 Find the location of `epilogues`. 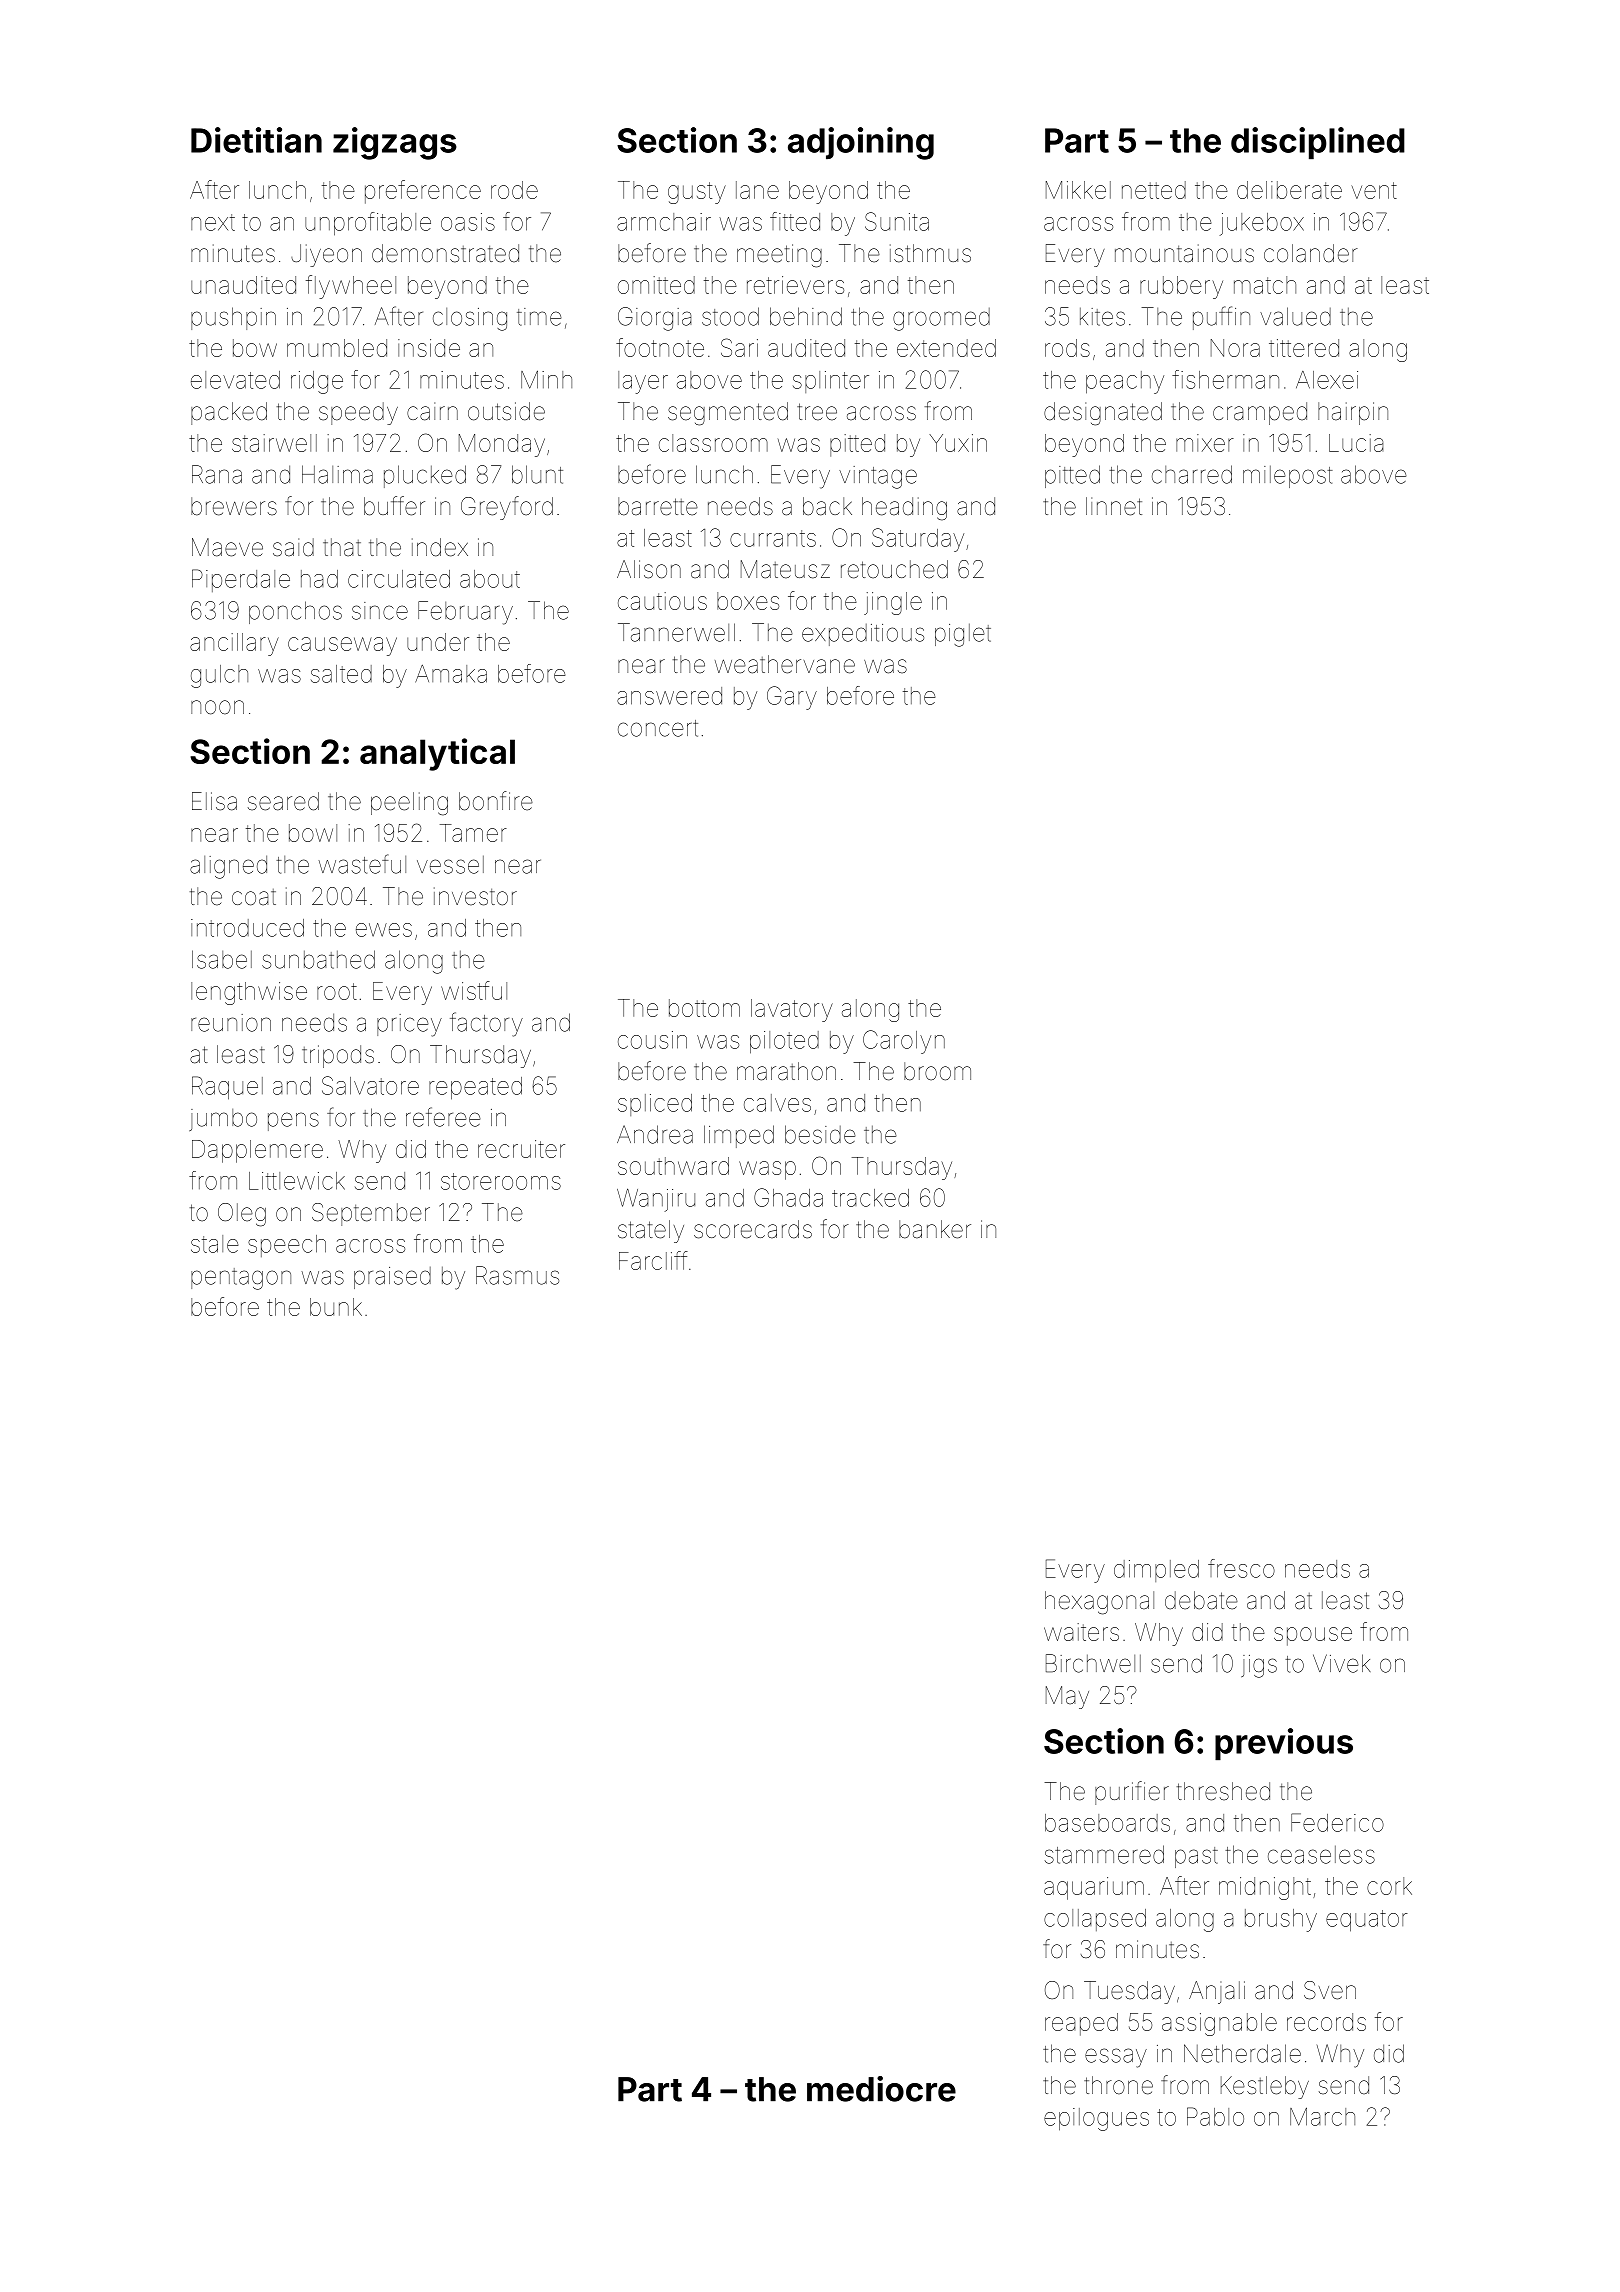

epilogues is located at coordinates (1096, 2119).
